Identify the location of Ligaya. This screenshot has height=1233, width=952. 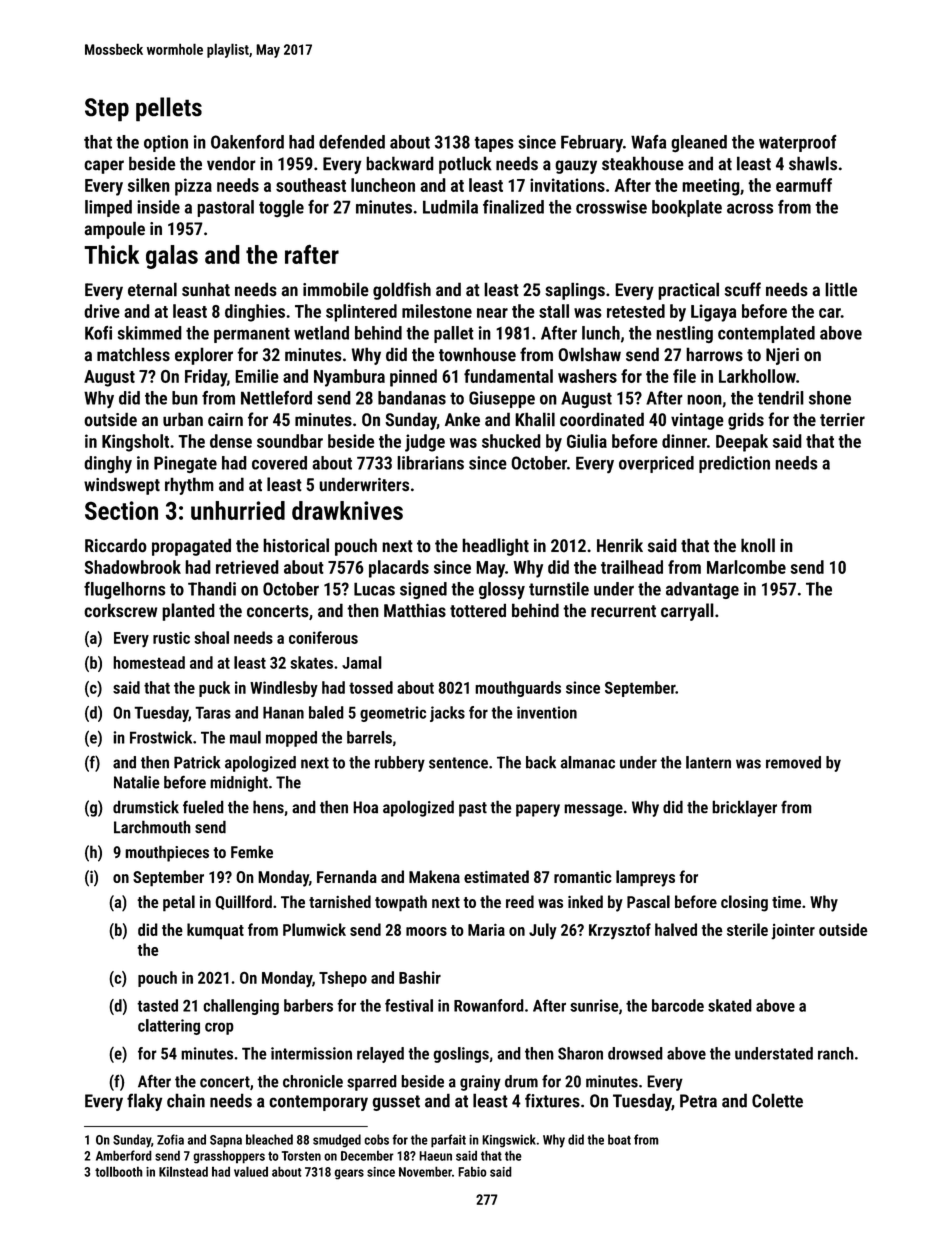
(713, 313).
